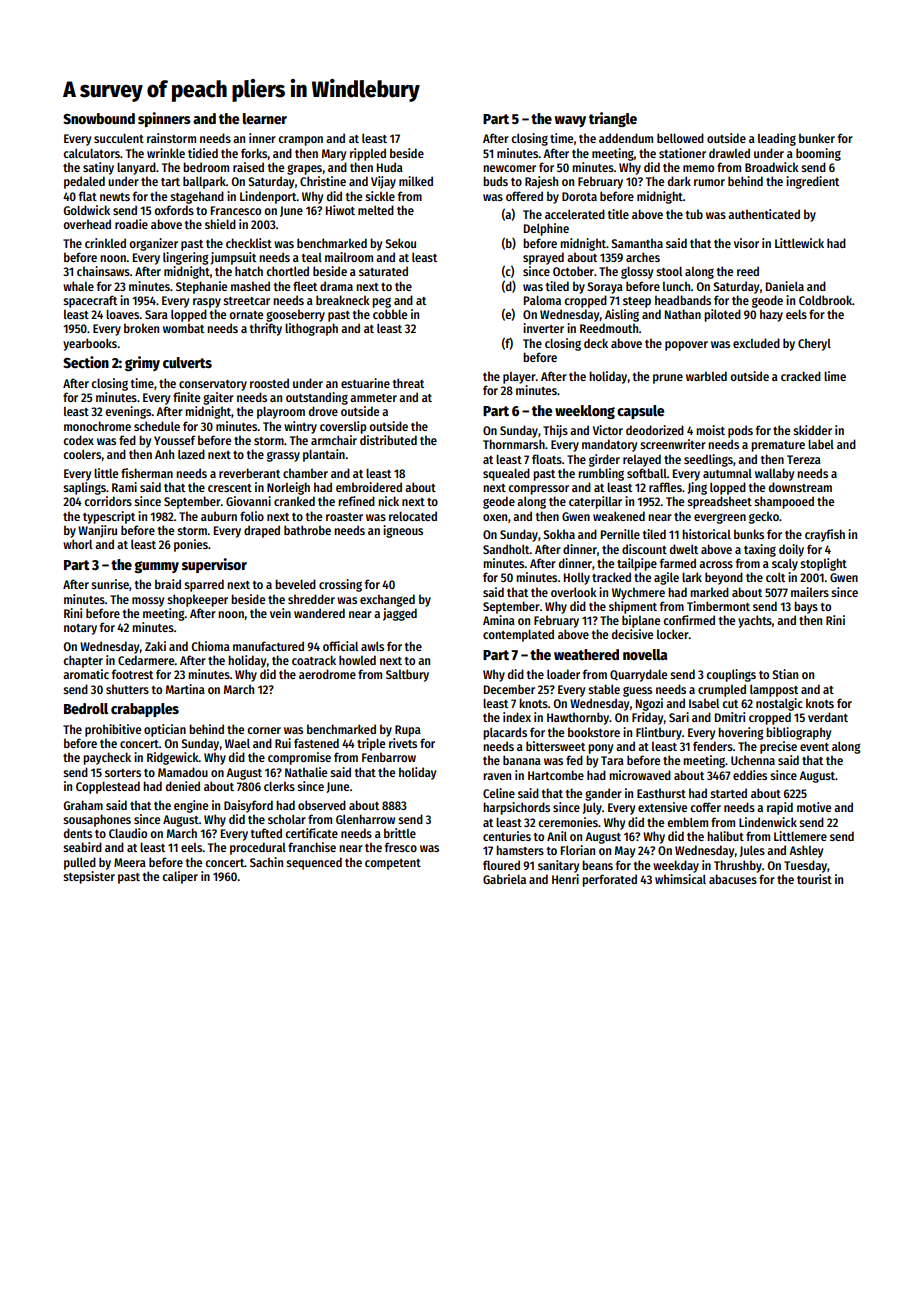  What do you see at coordinates (357, 660) in the screenshot?
I see `howled` at bounding box center [357, 660].
